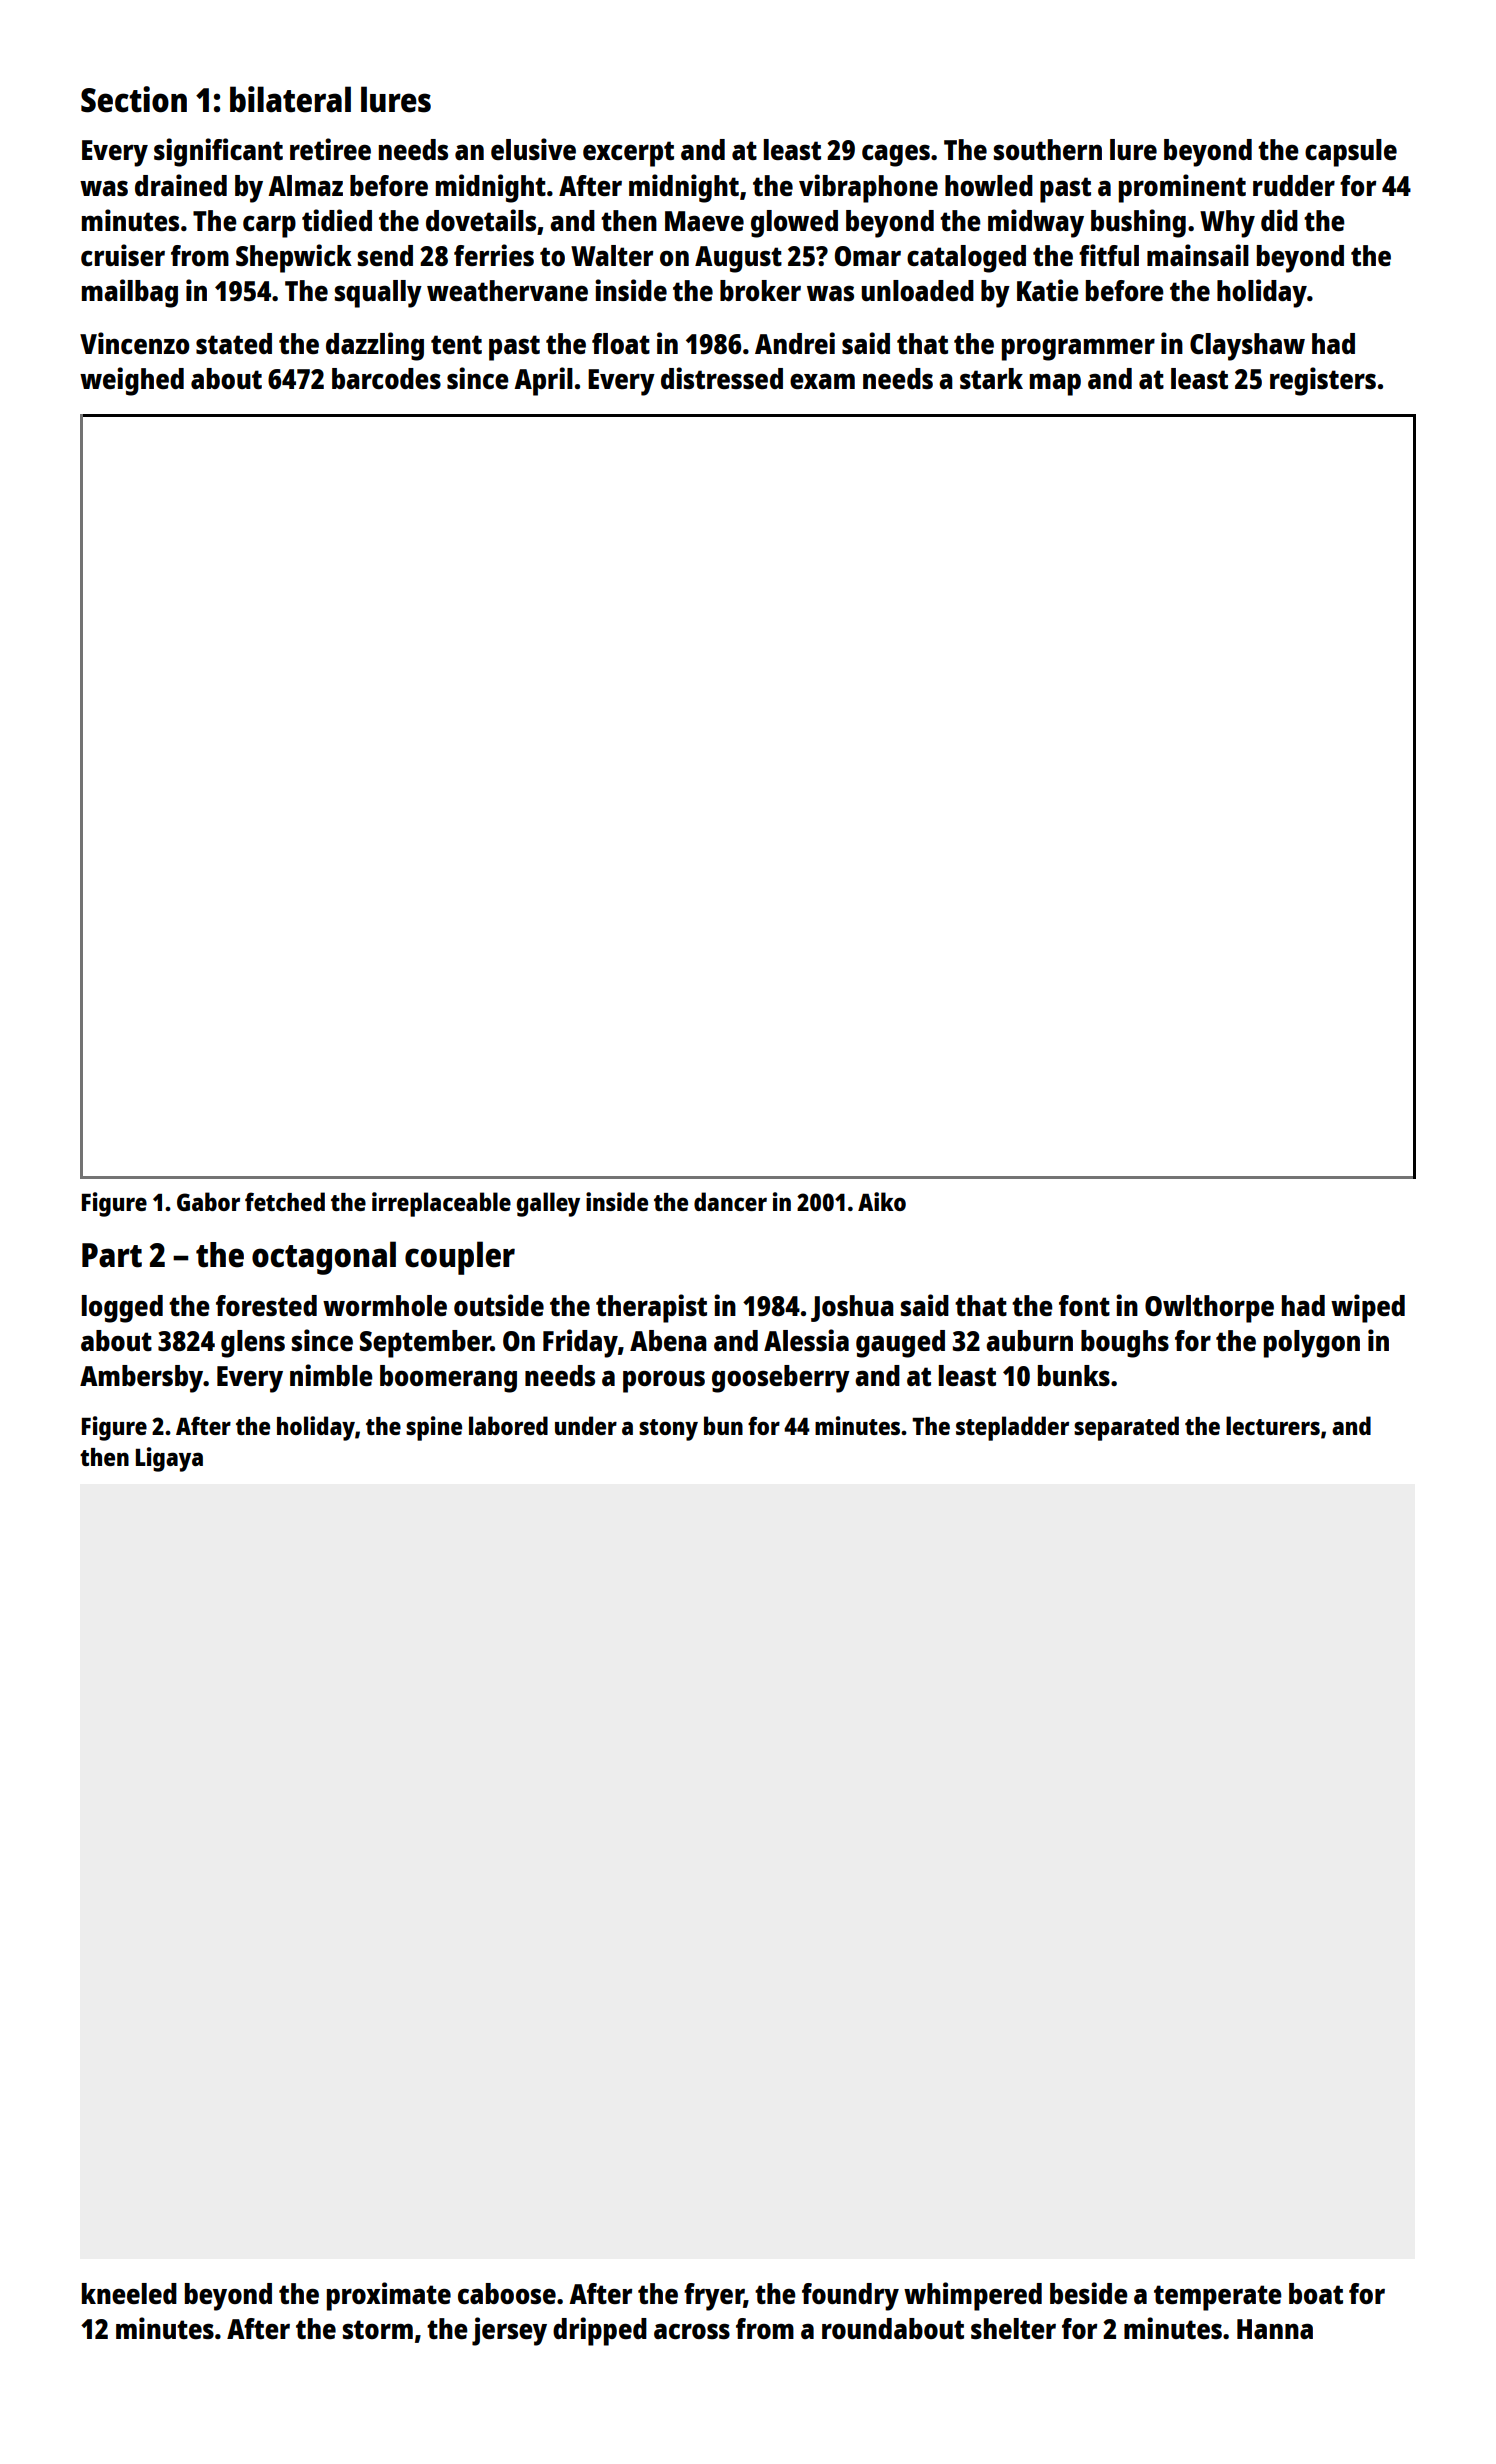 This screenshot has width=1496, height=2464. Describe the element at coordinates (1084, 1305) in the screenshot. I see `font` at that location.
